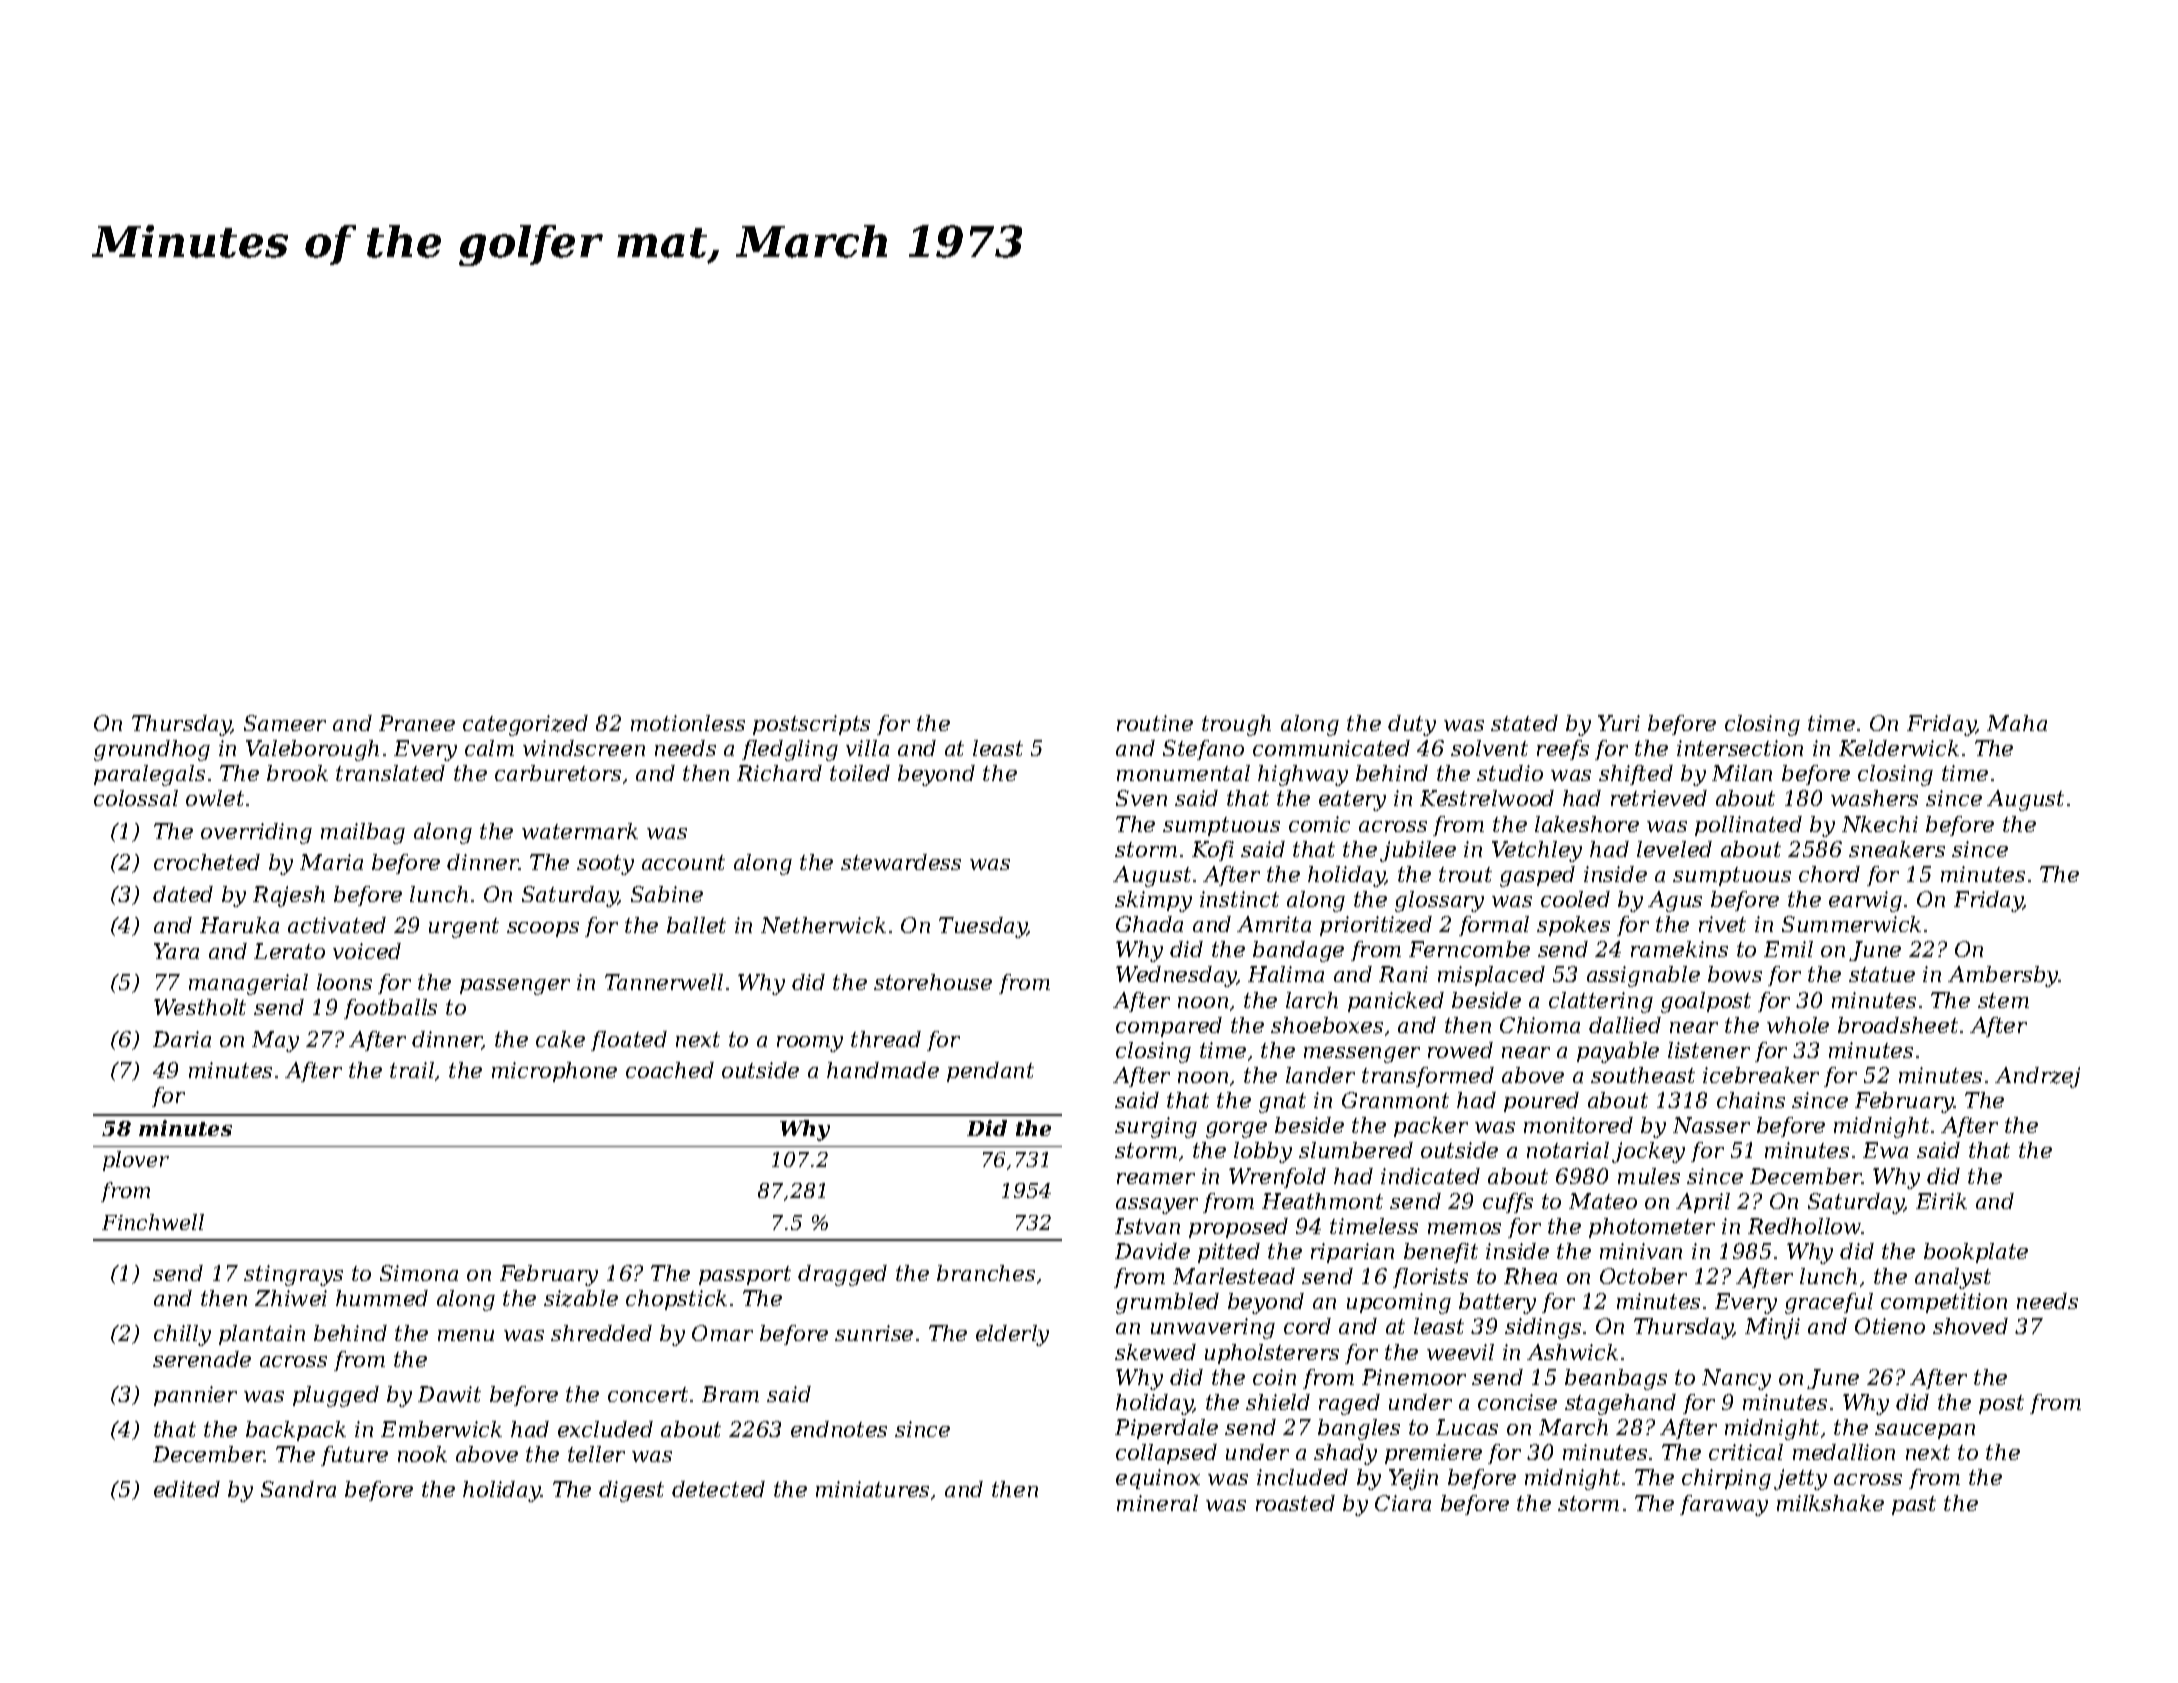 The image size is (2178, 1683). Describe the element at coordinates (779, 773) in the image. I see `Richard` at that location.
